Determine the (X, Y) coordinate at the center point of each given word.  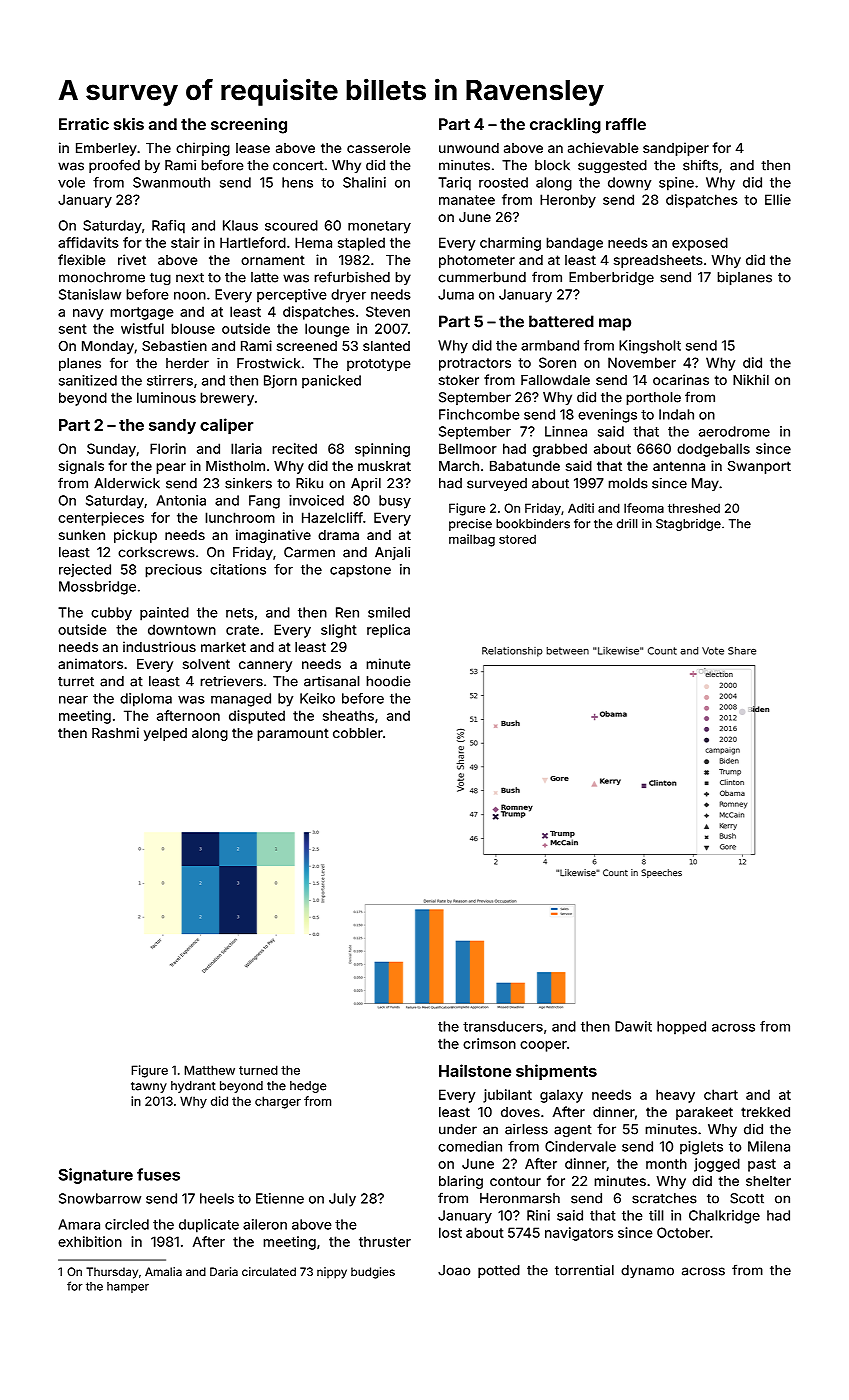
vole (71, 182)
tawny (149, 1087)
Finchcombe (479, 414)
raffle (626, 124)
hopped (681, 1028)
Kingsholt (650, 347)
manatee (467, 200)
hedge (308, 1087)
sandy (172, 426)
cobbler (358, 733)
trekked (765, 1112)
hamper (128, 1287)
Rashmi (115, 732)
